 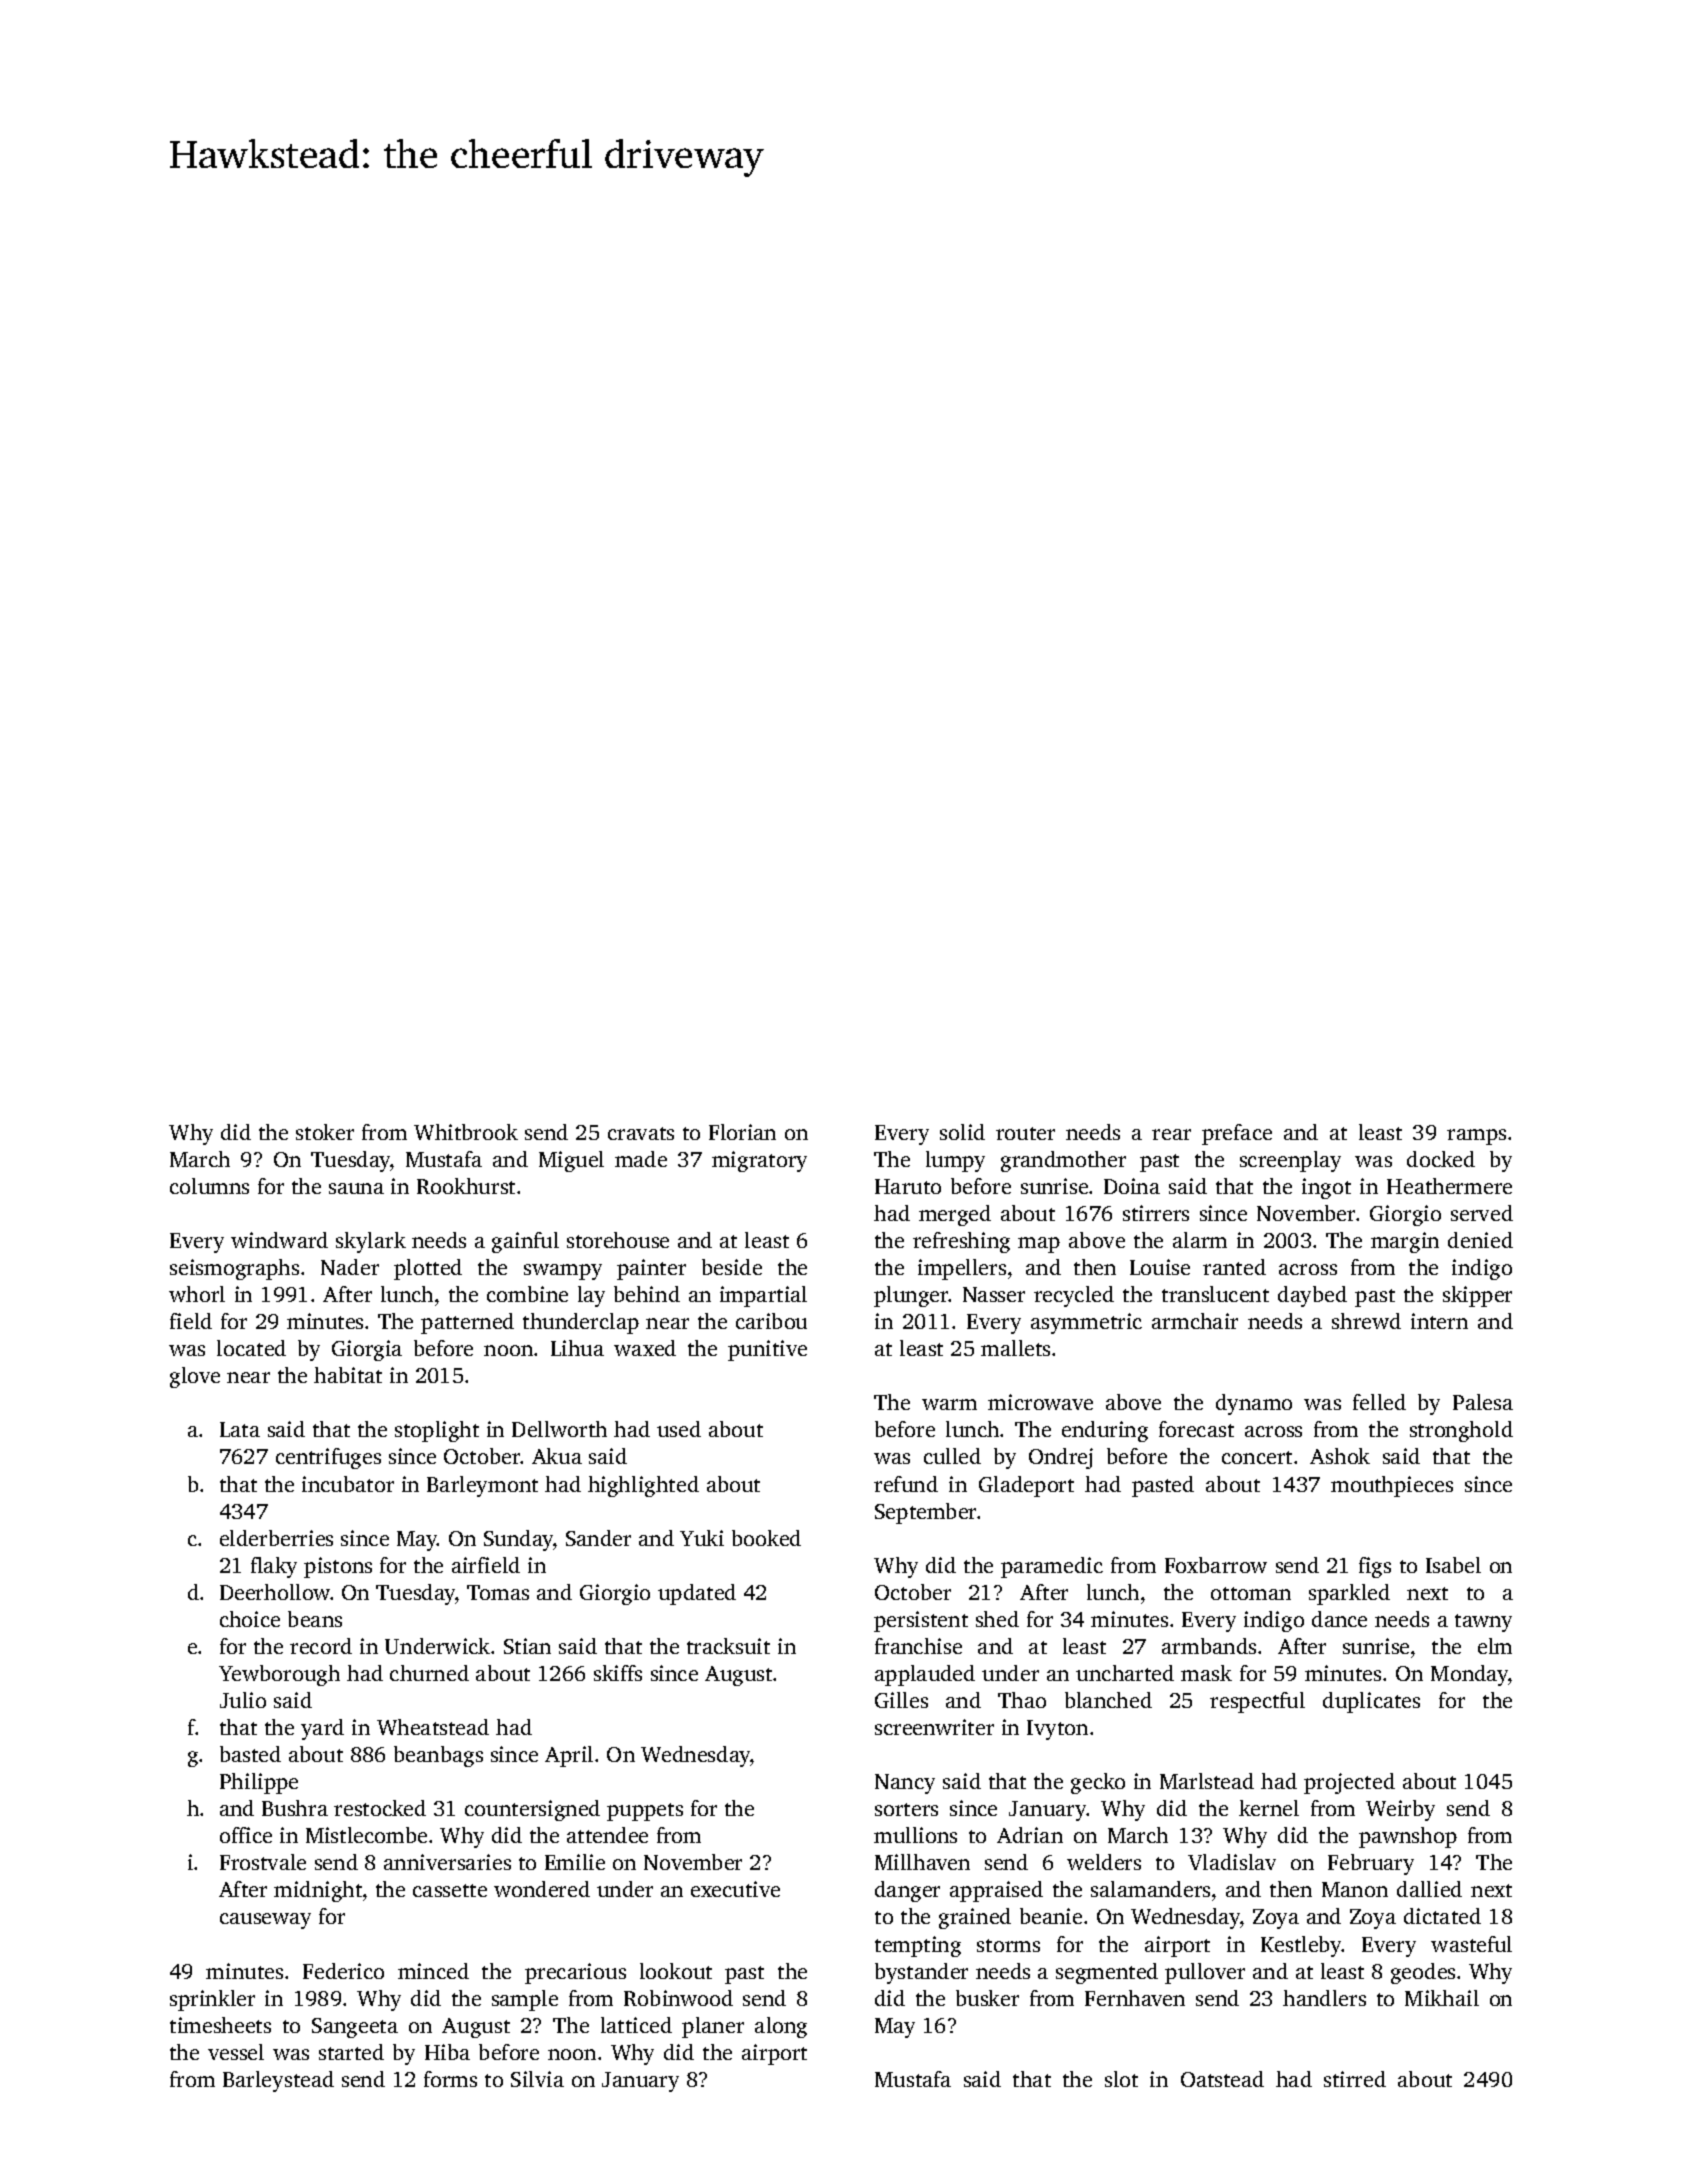 I want to click on punitive, so click(x=767, y=1350).
